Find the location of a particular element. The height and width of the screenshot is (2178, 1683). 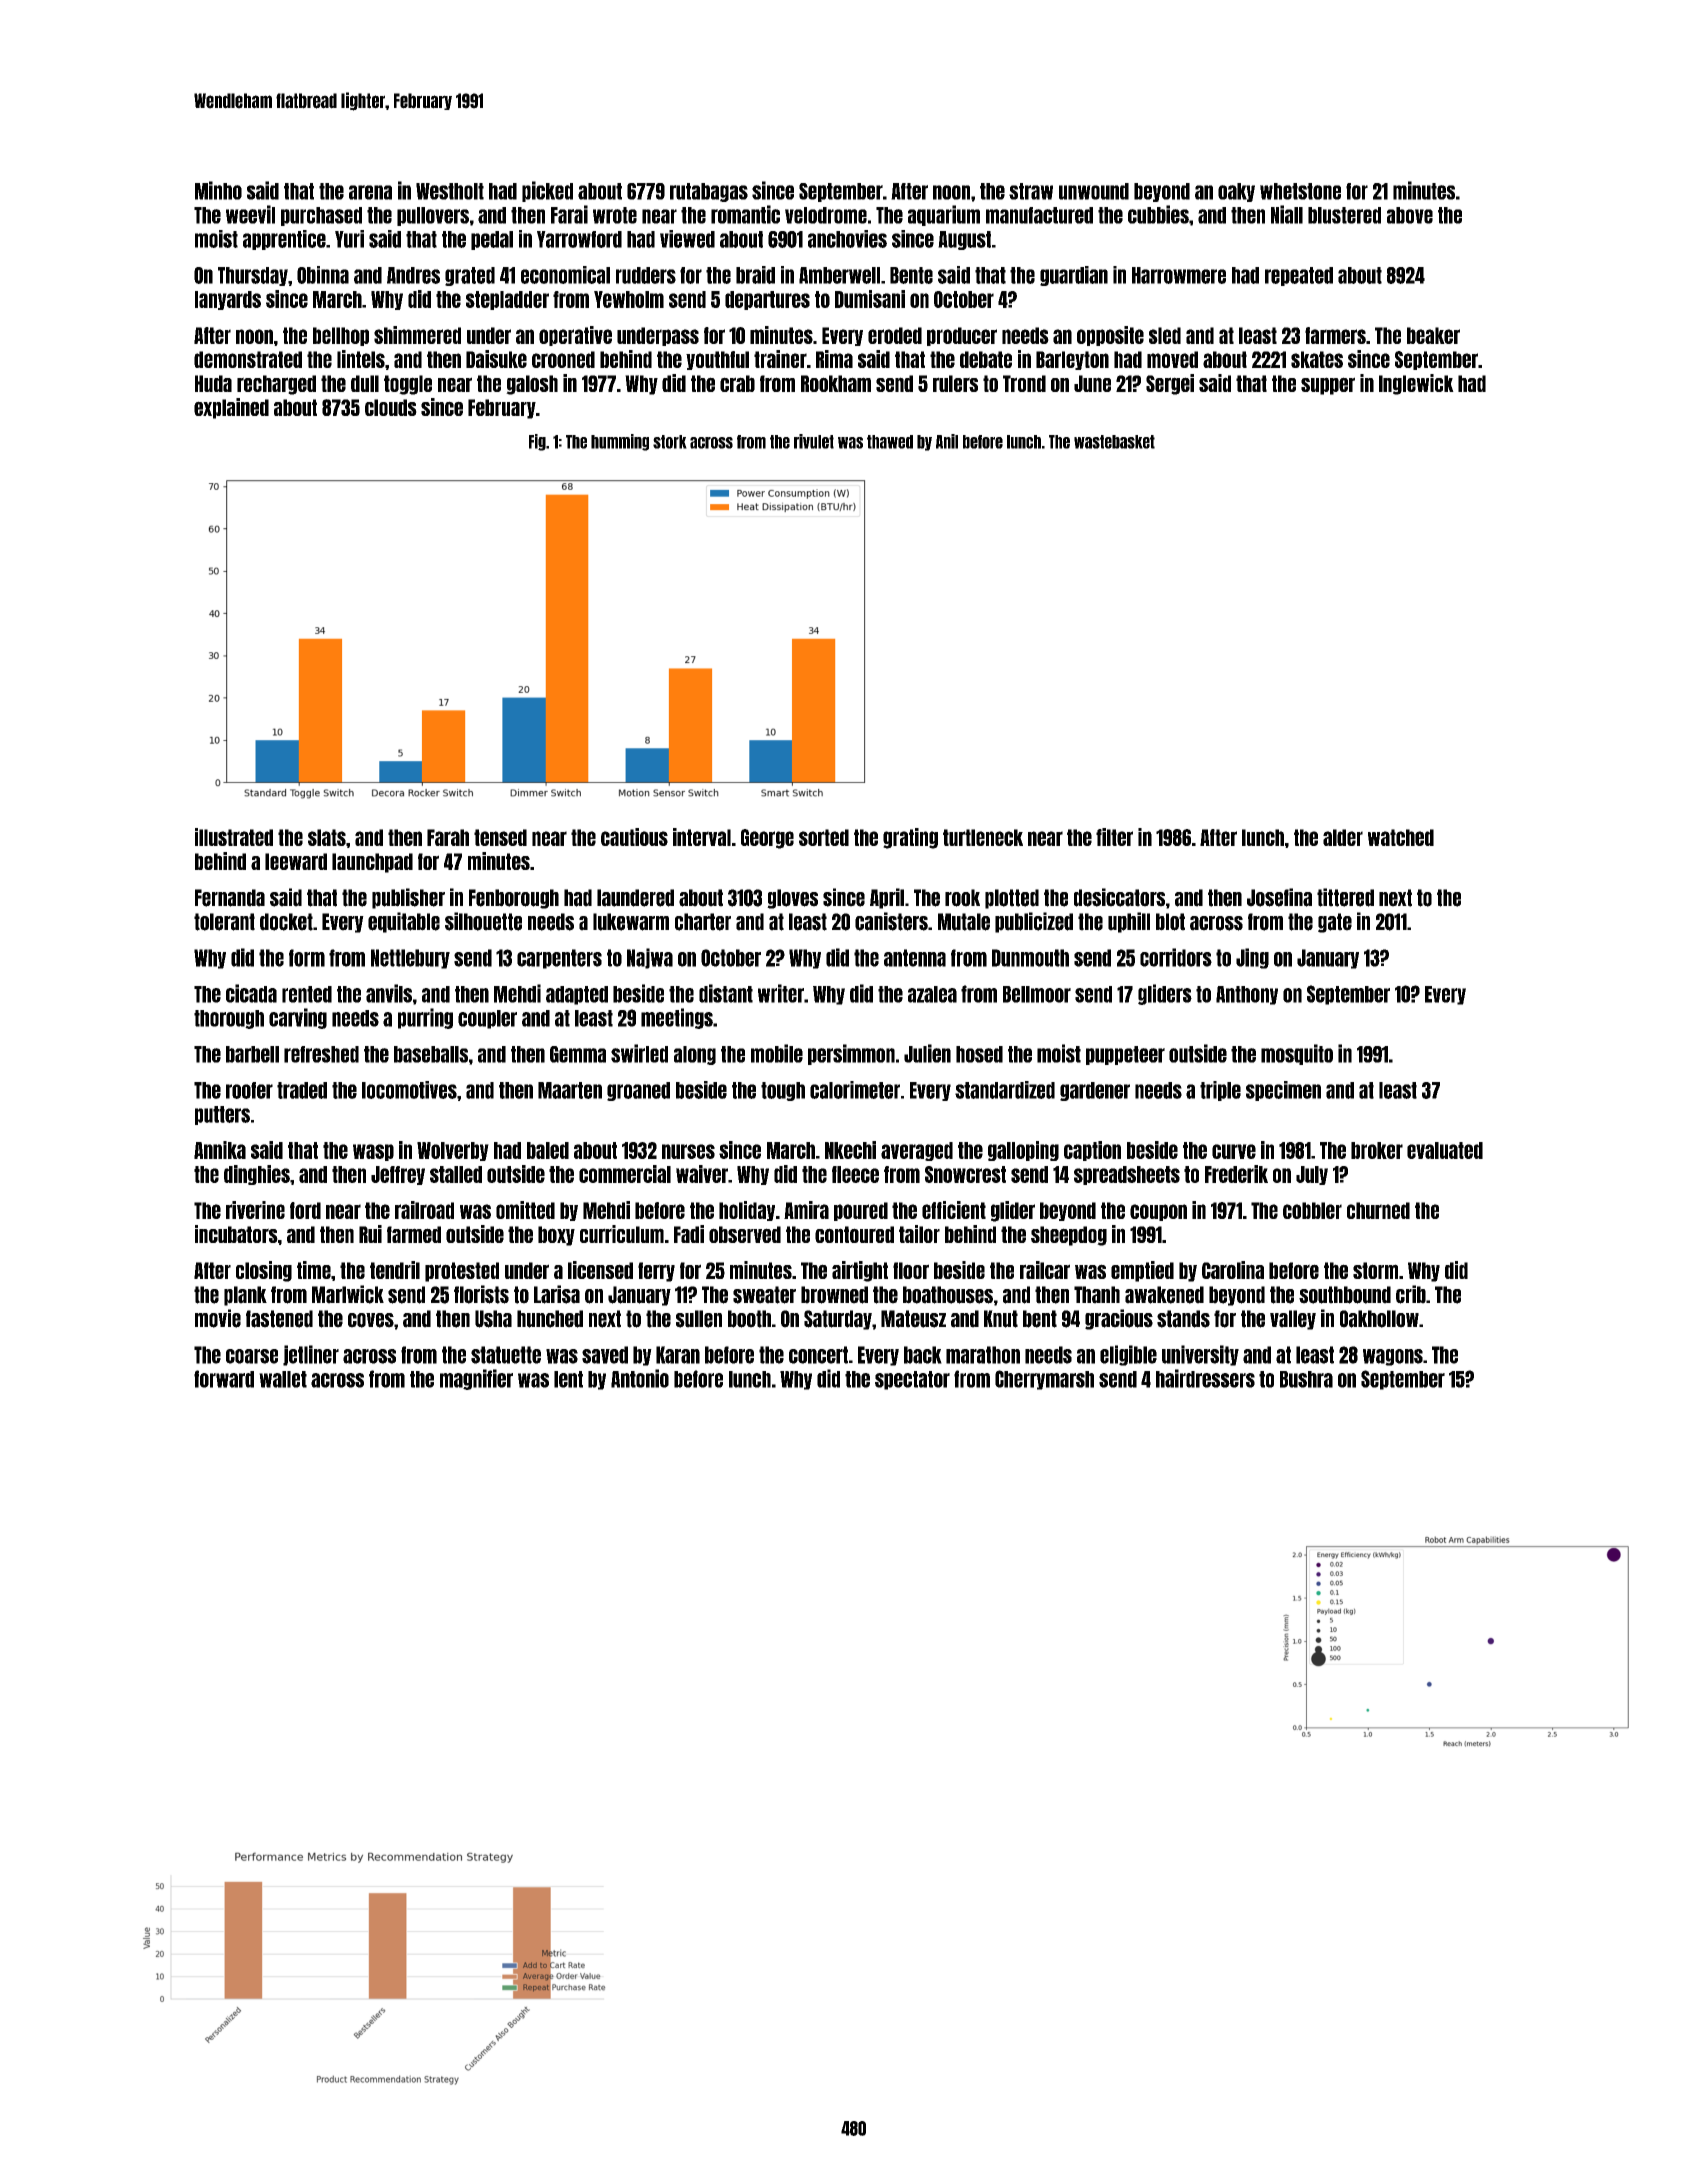

Daisuke is located at coordinates (496, 359).
